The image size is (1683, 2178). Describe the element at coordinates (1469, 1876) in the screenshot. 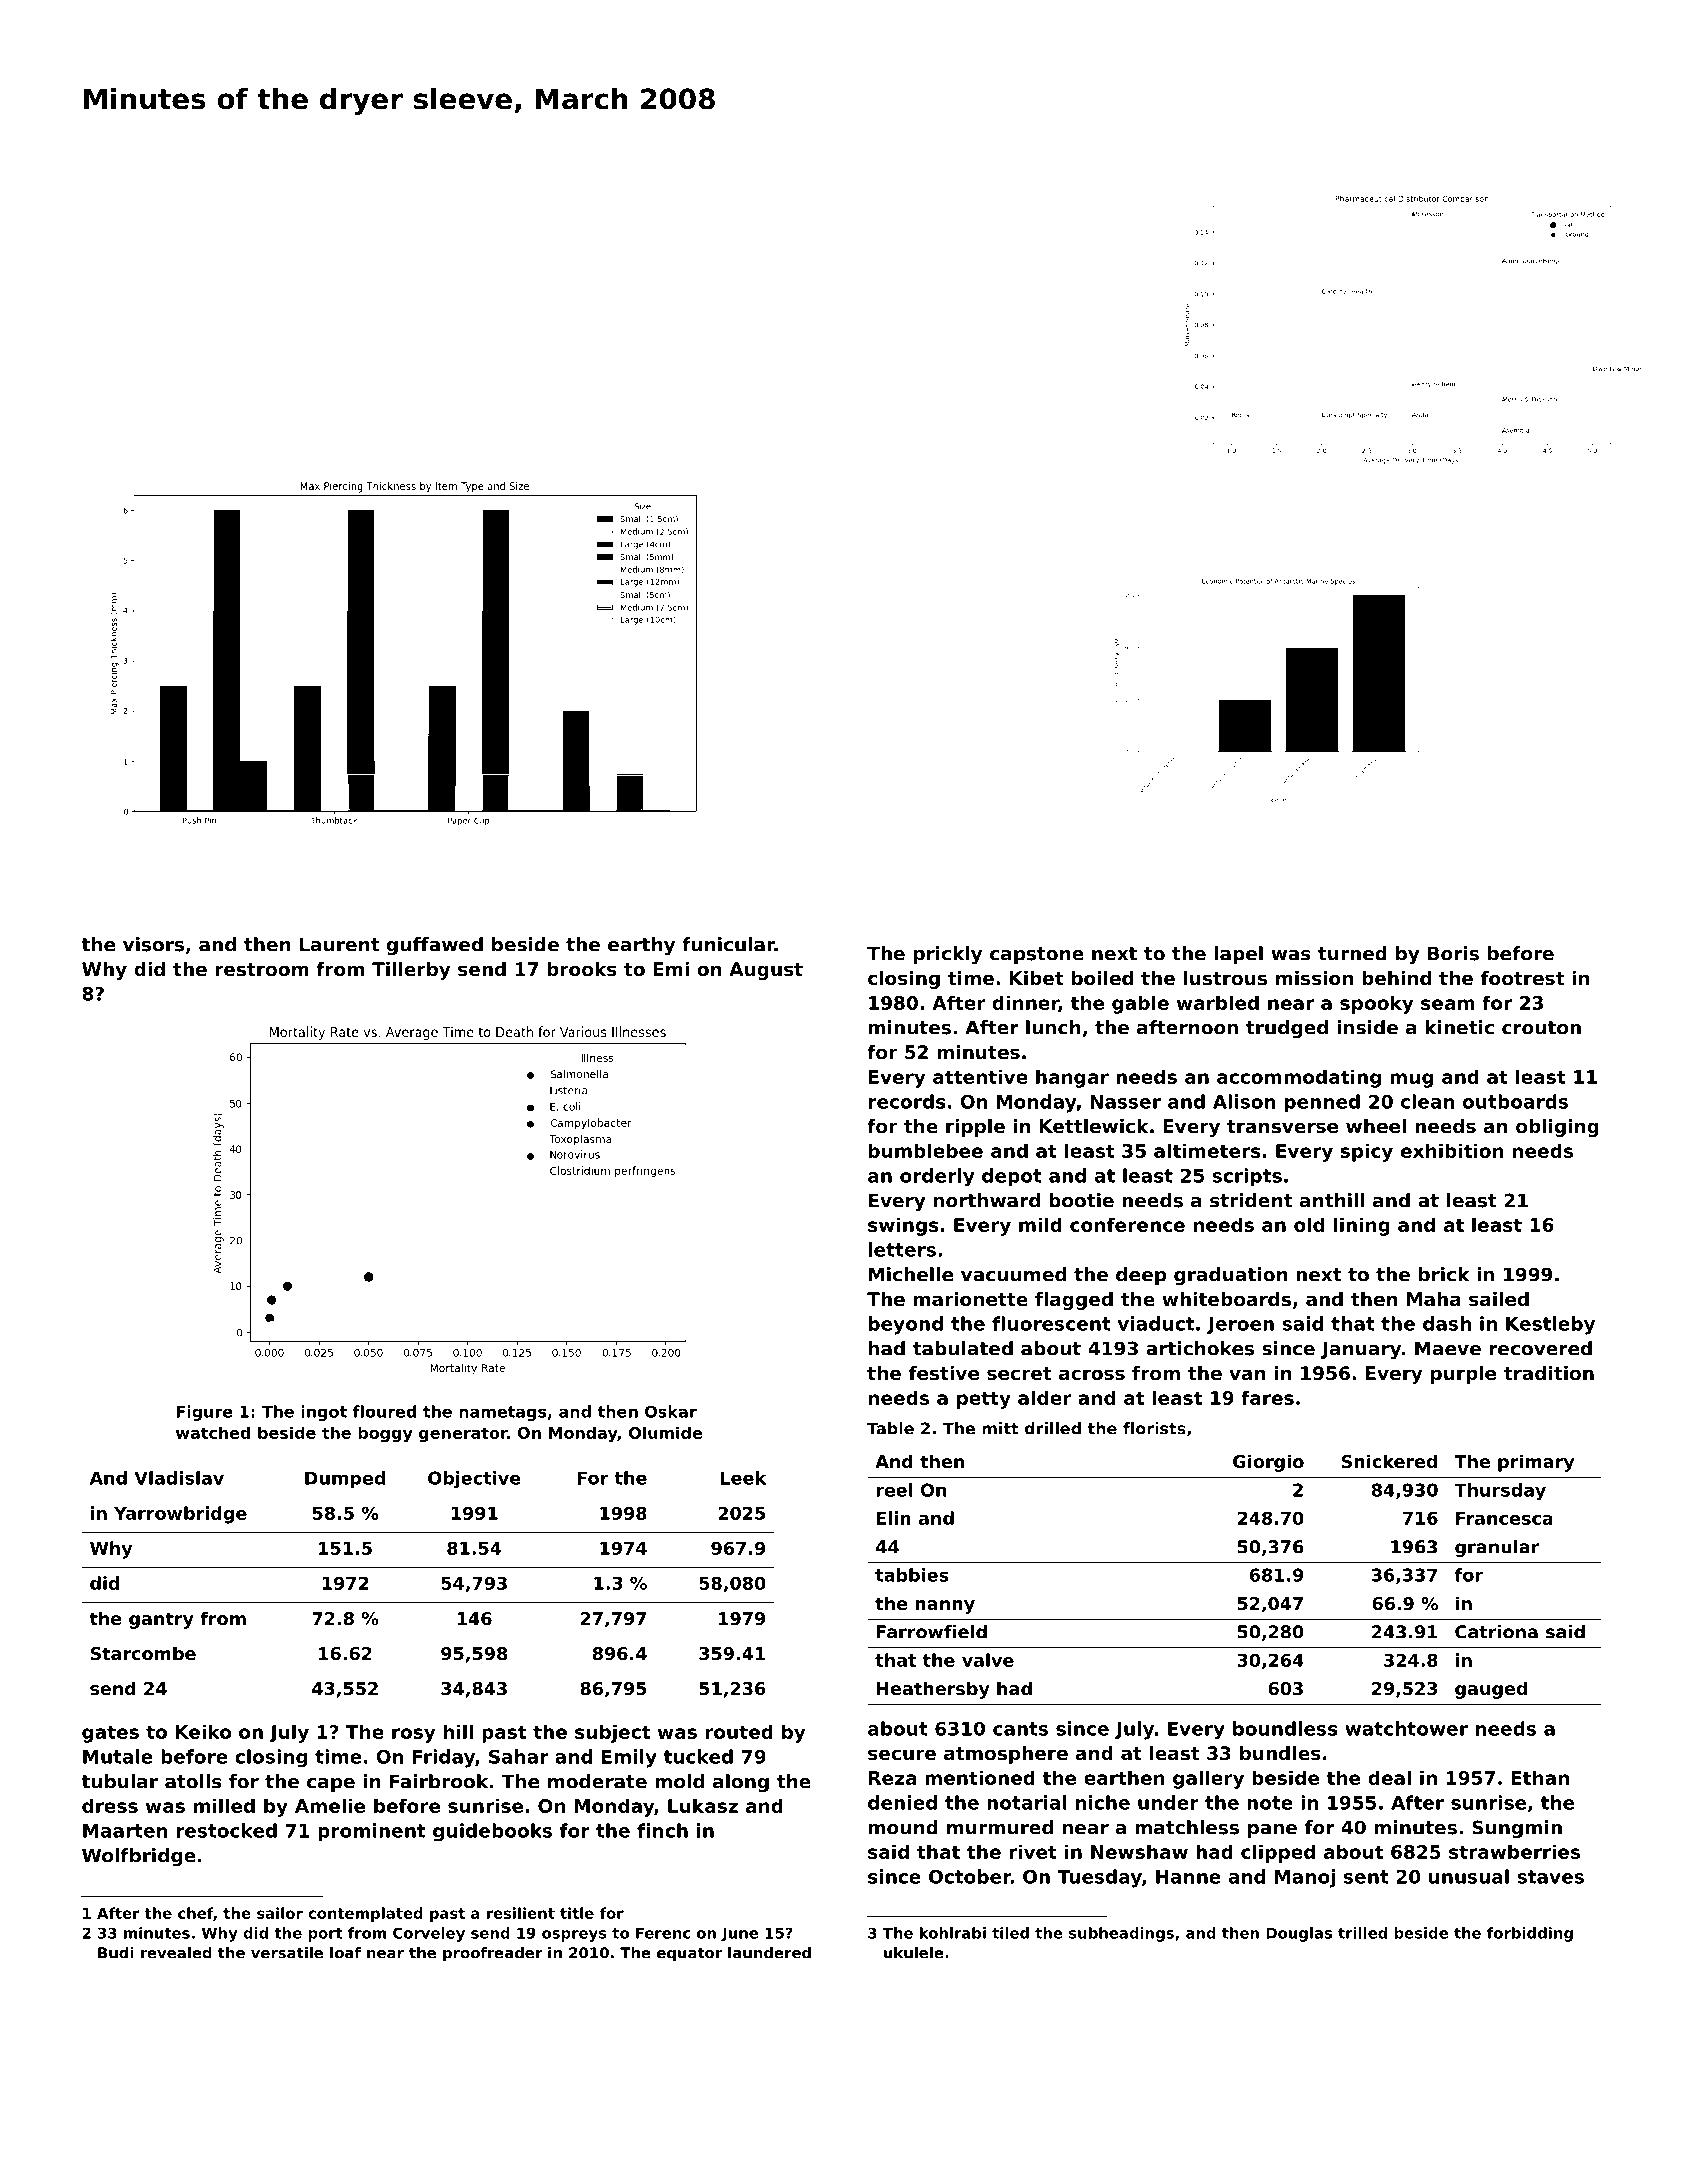

I see `unusual` at that location.
